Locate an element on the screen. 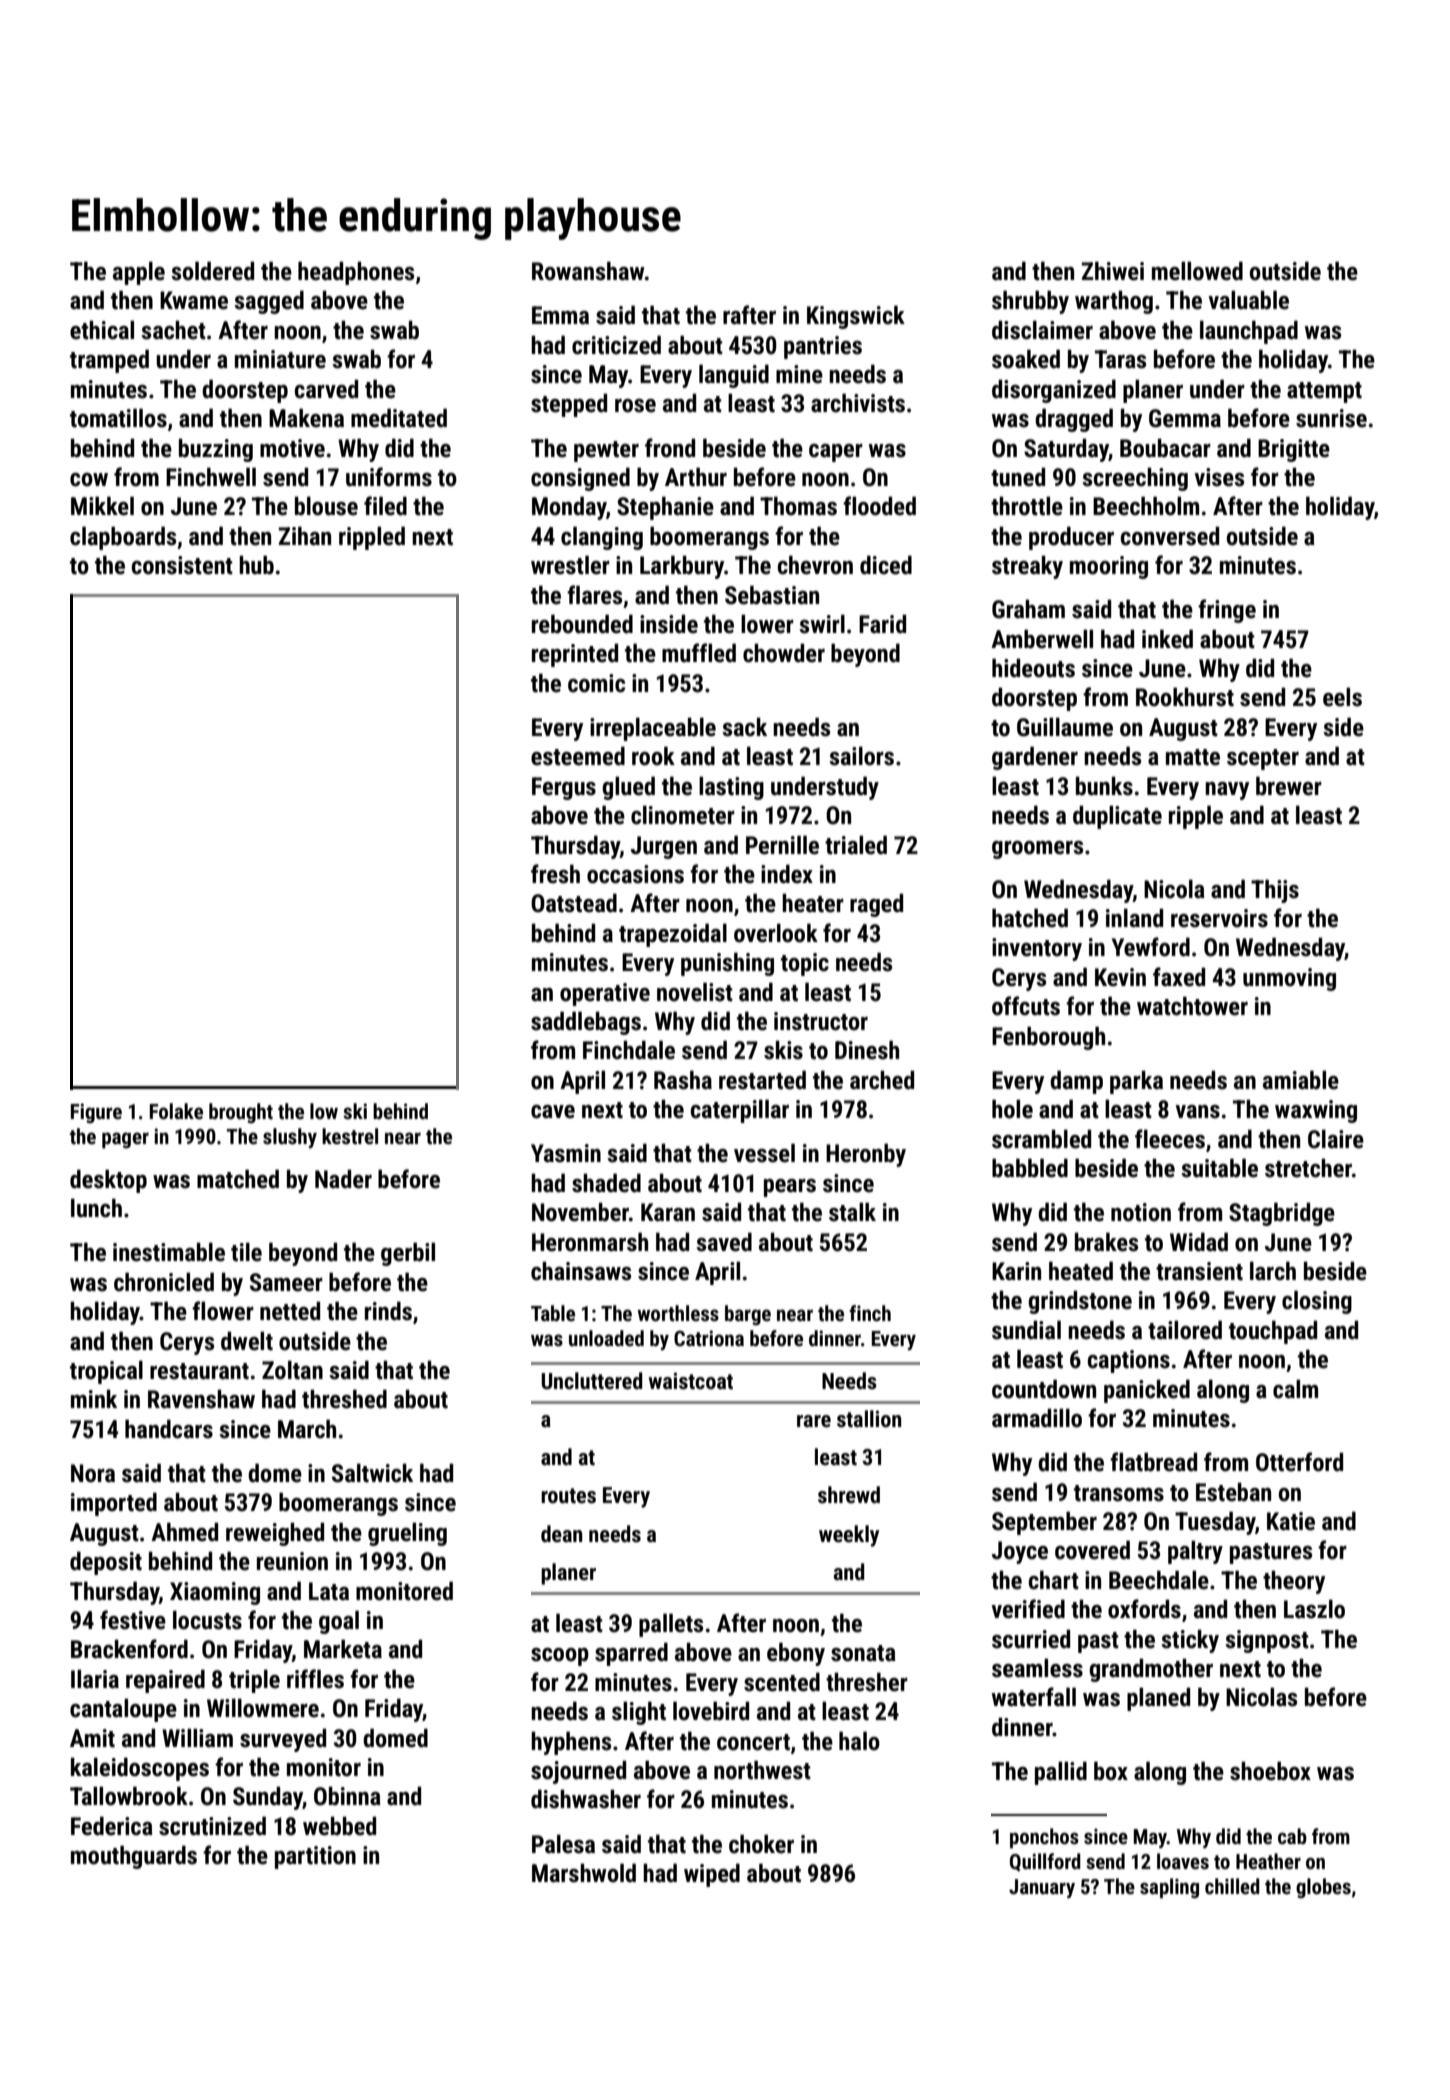  operative is located at coordinates (605, 994).
